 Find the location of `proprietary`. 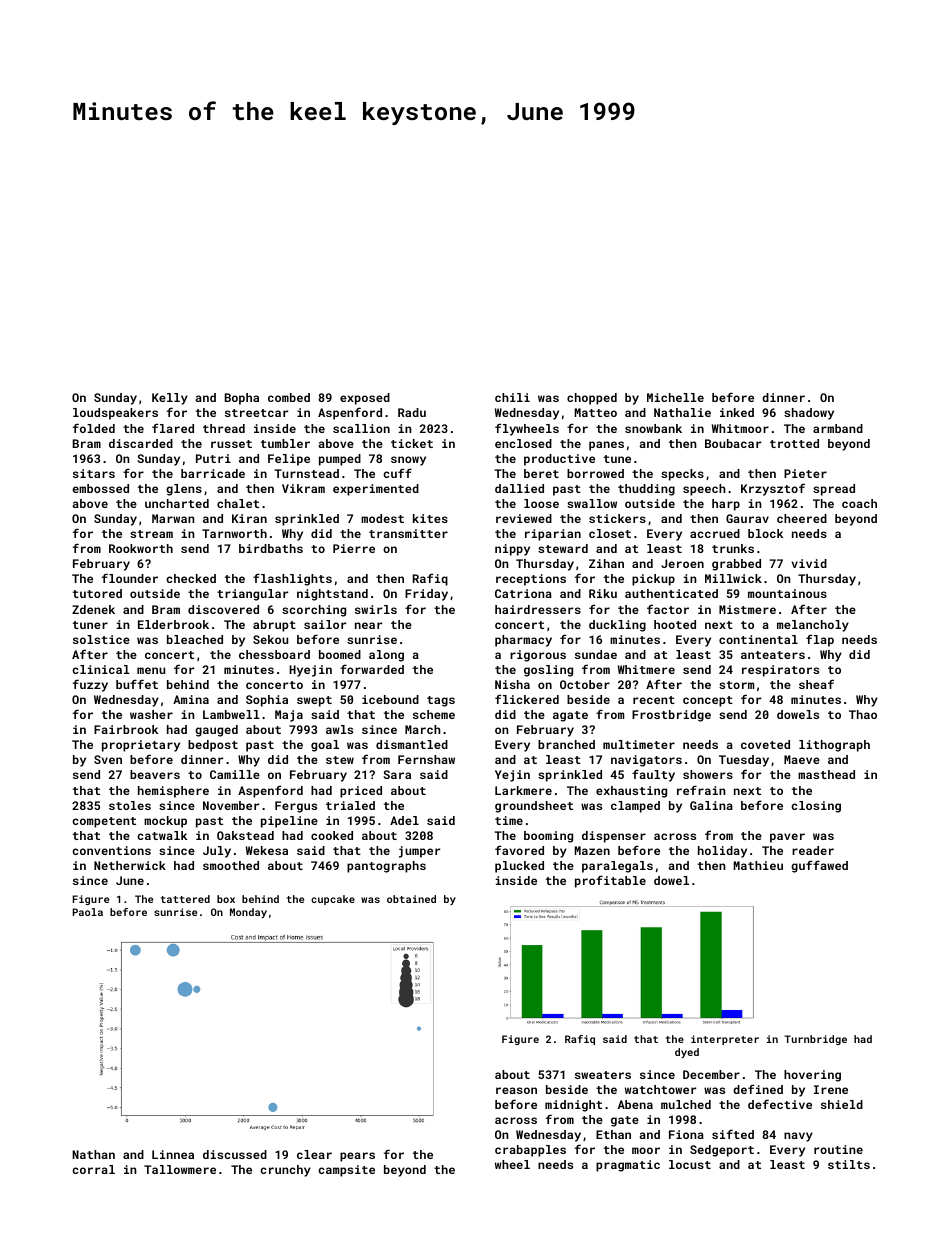

proprietary is located at coordinates (141, 746).
